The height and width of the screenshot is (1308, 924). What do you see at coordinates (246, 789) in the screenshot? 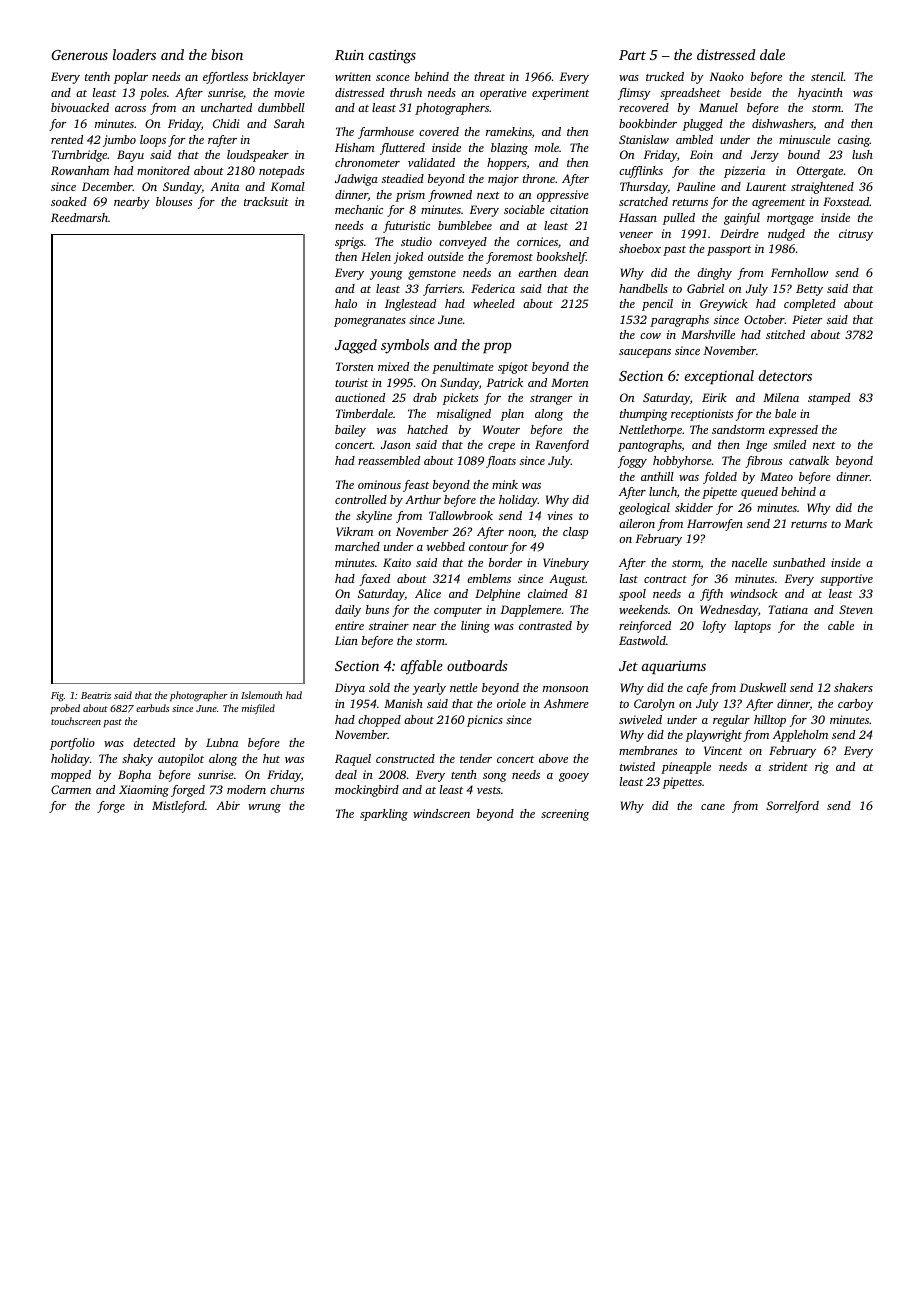
I see `modern` at bounding box center [246, 789].
